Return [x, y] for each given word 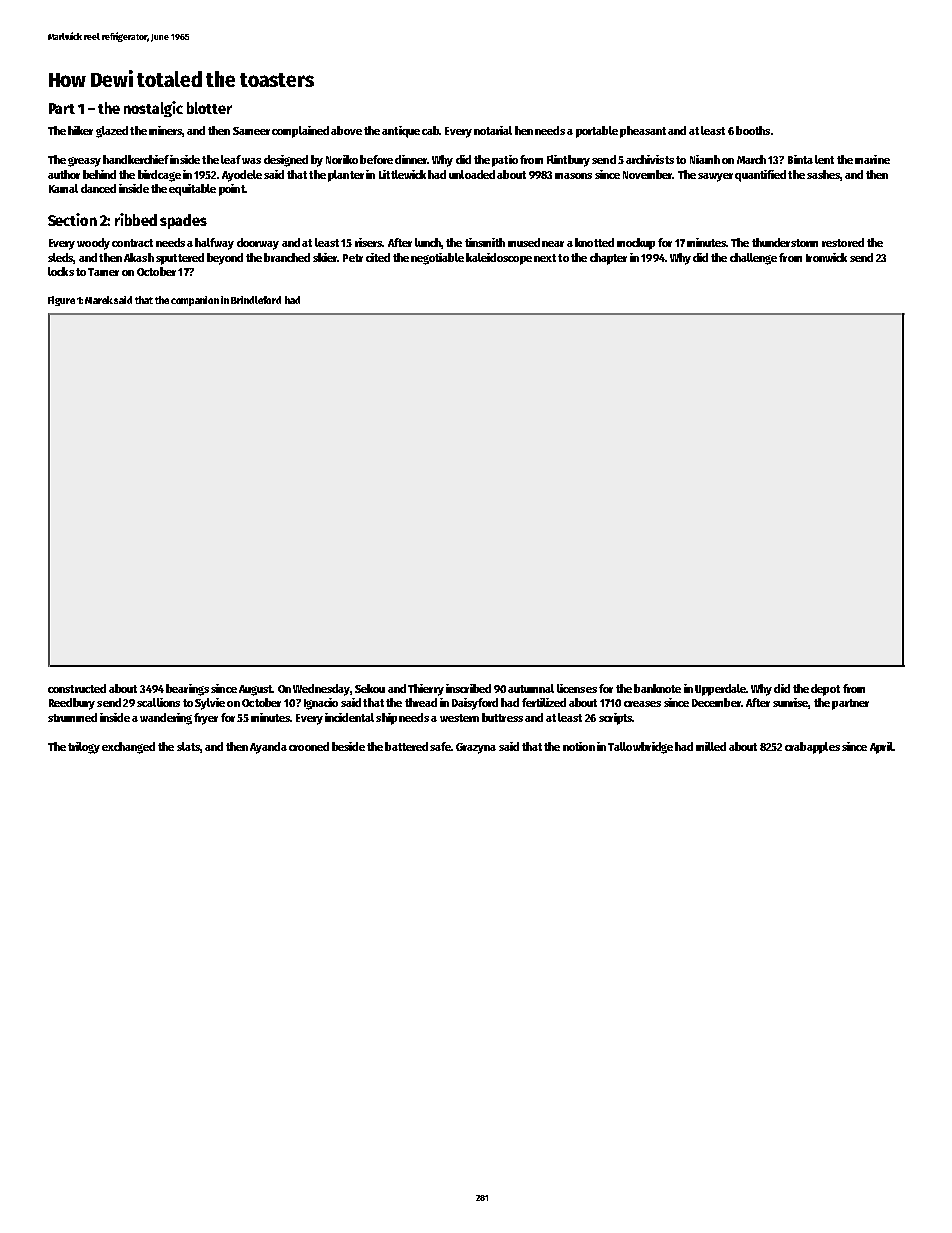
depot [825, 690]
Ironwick [826, 257]
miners [166, 131]
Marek [99, 300]
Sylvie [210, 704]
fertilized [544, 702]
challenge [753, 259]
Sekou [370, 688]
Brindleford [256, 300]
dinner [411, 159]
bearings [187, 690]
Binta [800, 159]
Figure [61, 301]
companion [195, 301]
